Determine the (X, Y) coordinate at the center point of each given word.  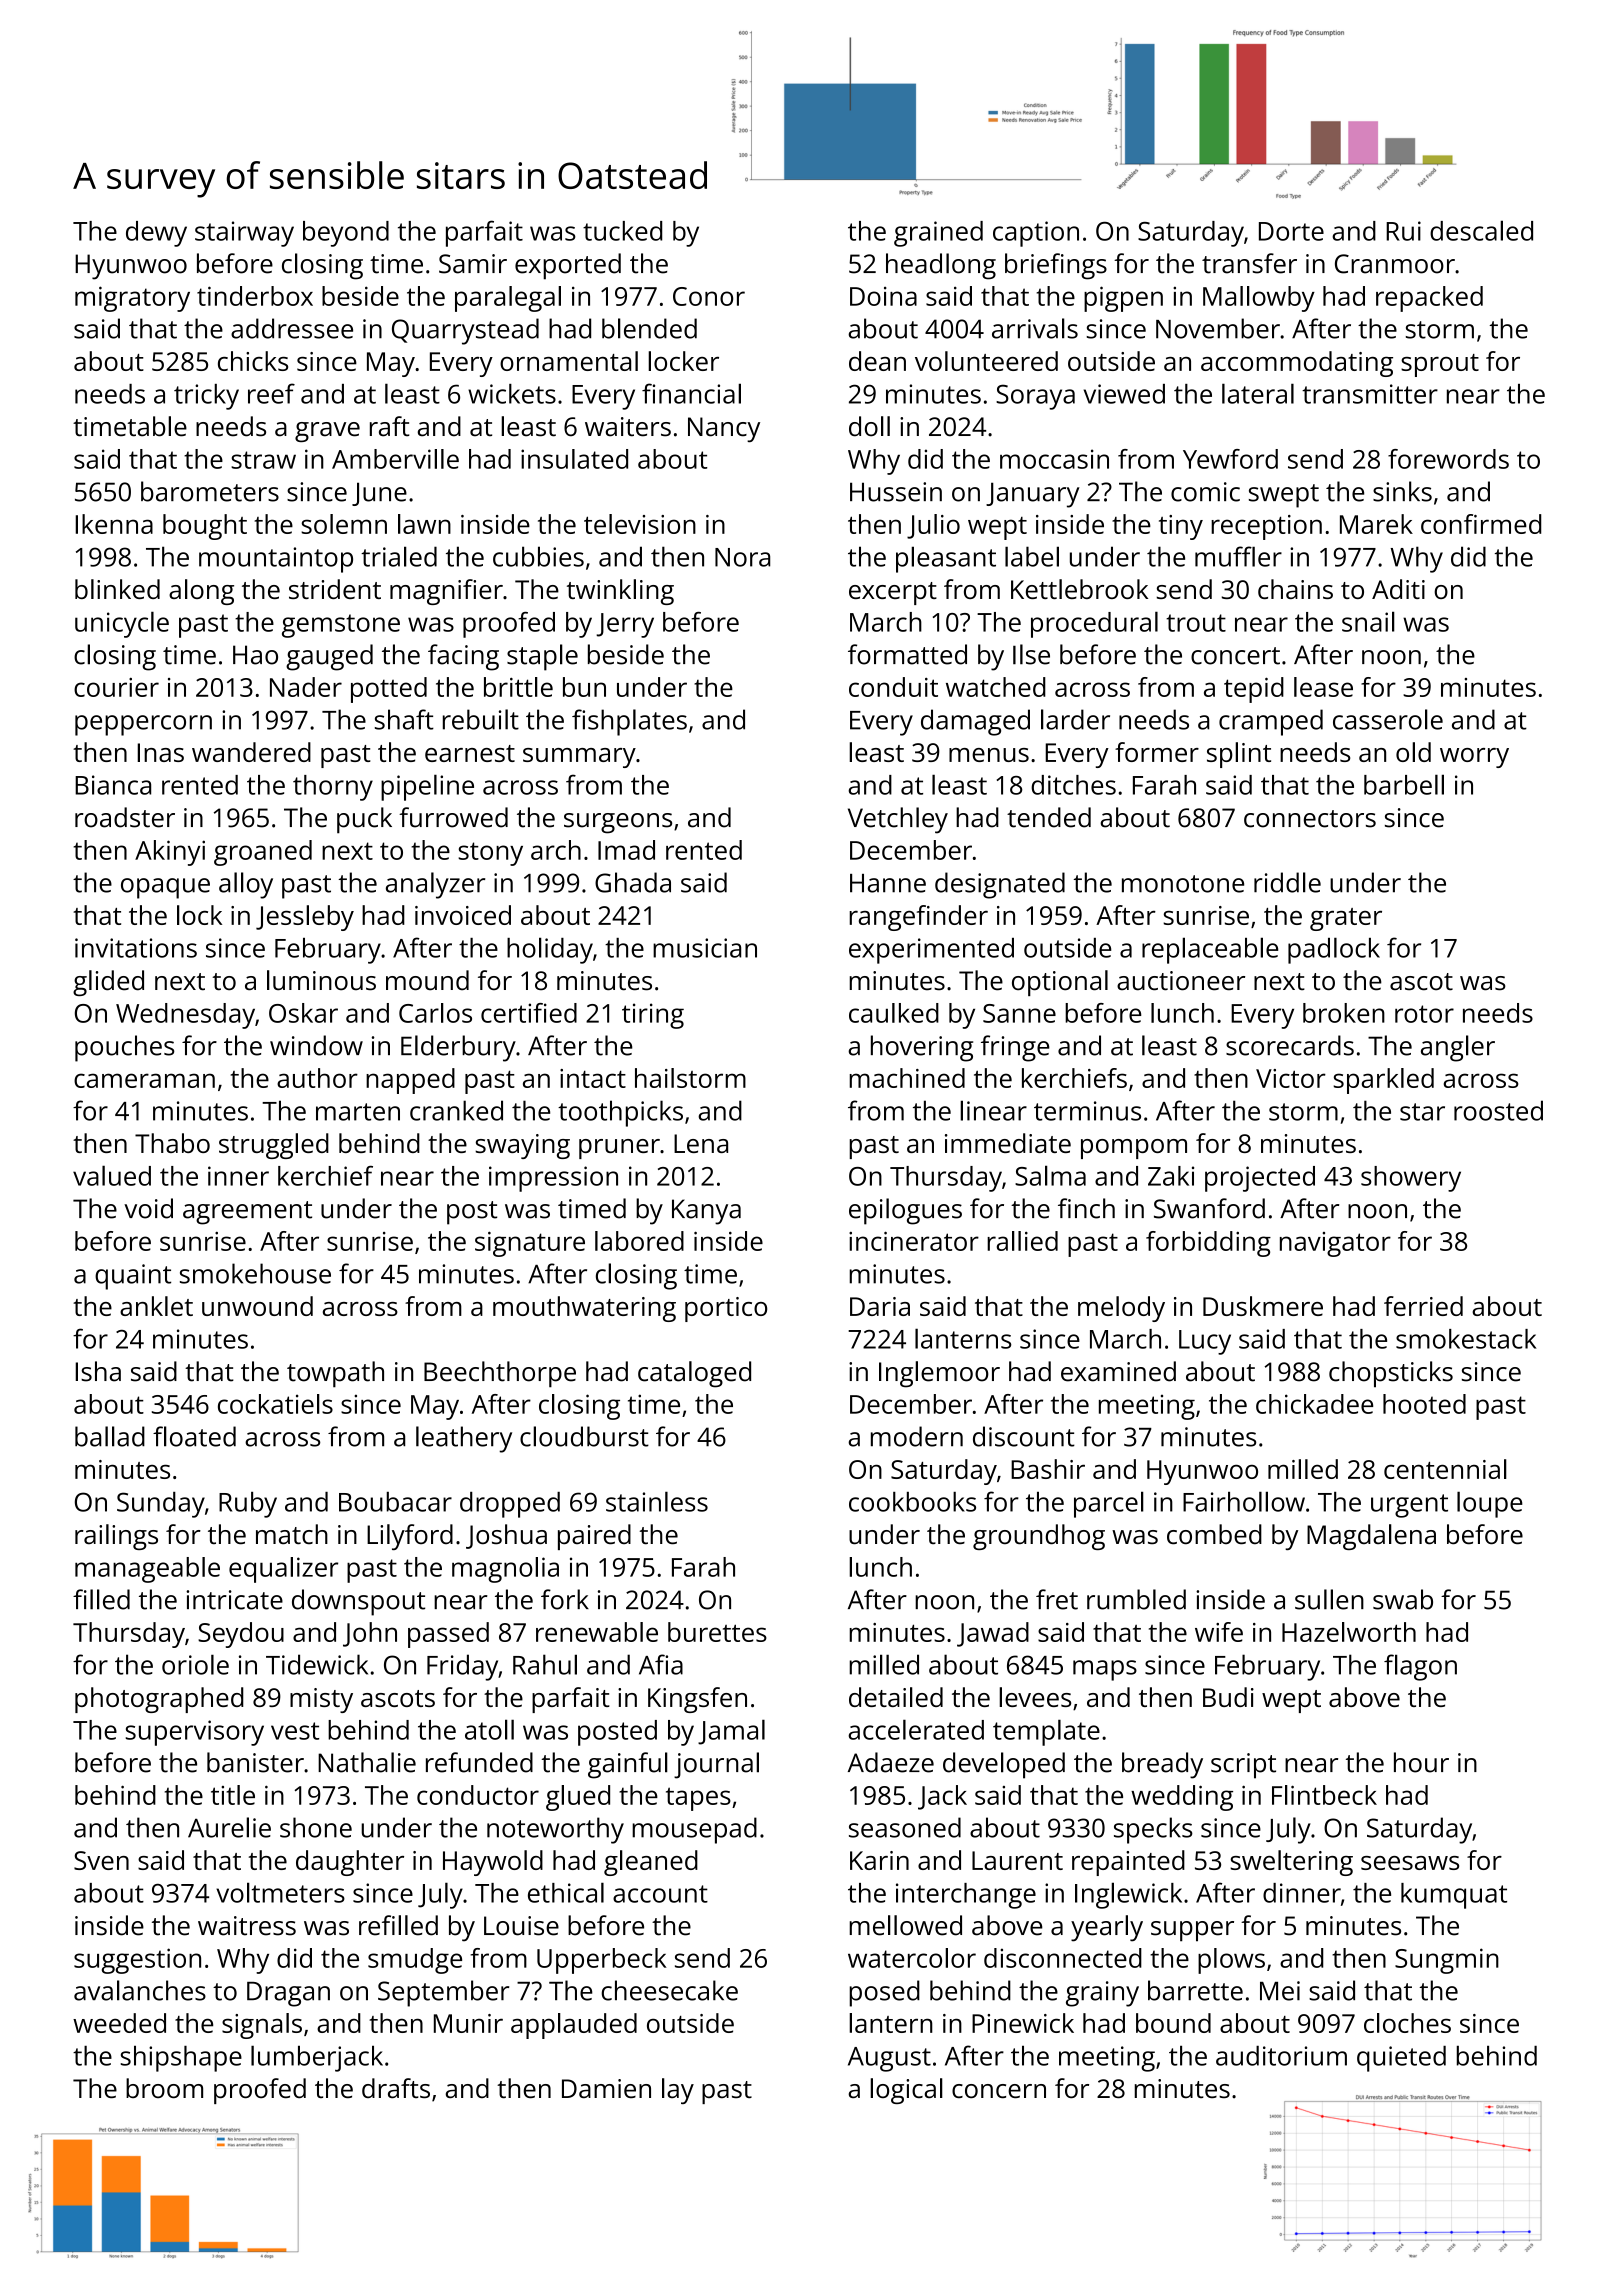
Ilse (1031, 654)
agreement (247, 1213)
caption (1036, 234)
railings (116, 1537)
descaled (1481, 230)
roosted (1498, 1110)
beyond (346, 234)
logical (906, 2091)
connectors (1310, 819)
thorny (333, 788)
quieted (1401, 2059)
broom (164, 2088)
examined (1118, 1371)
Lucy (1205, 1342)
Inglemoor (939, 1374)
